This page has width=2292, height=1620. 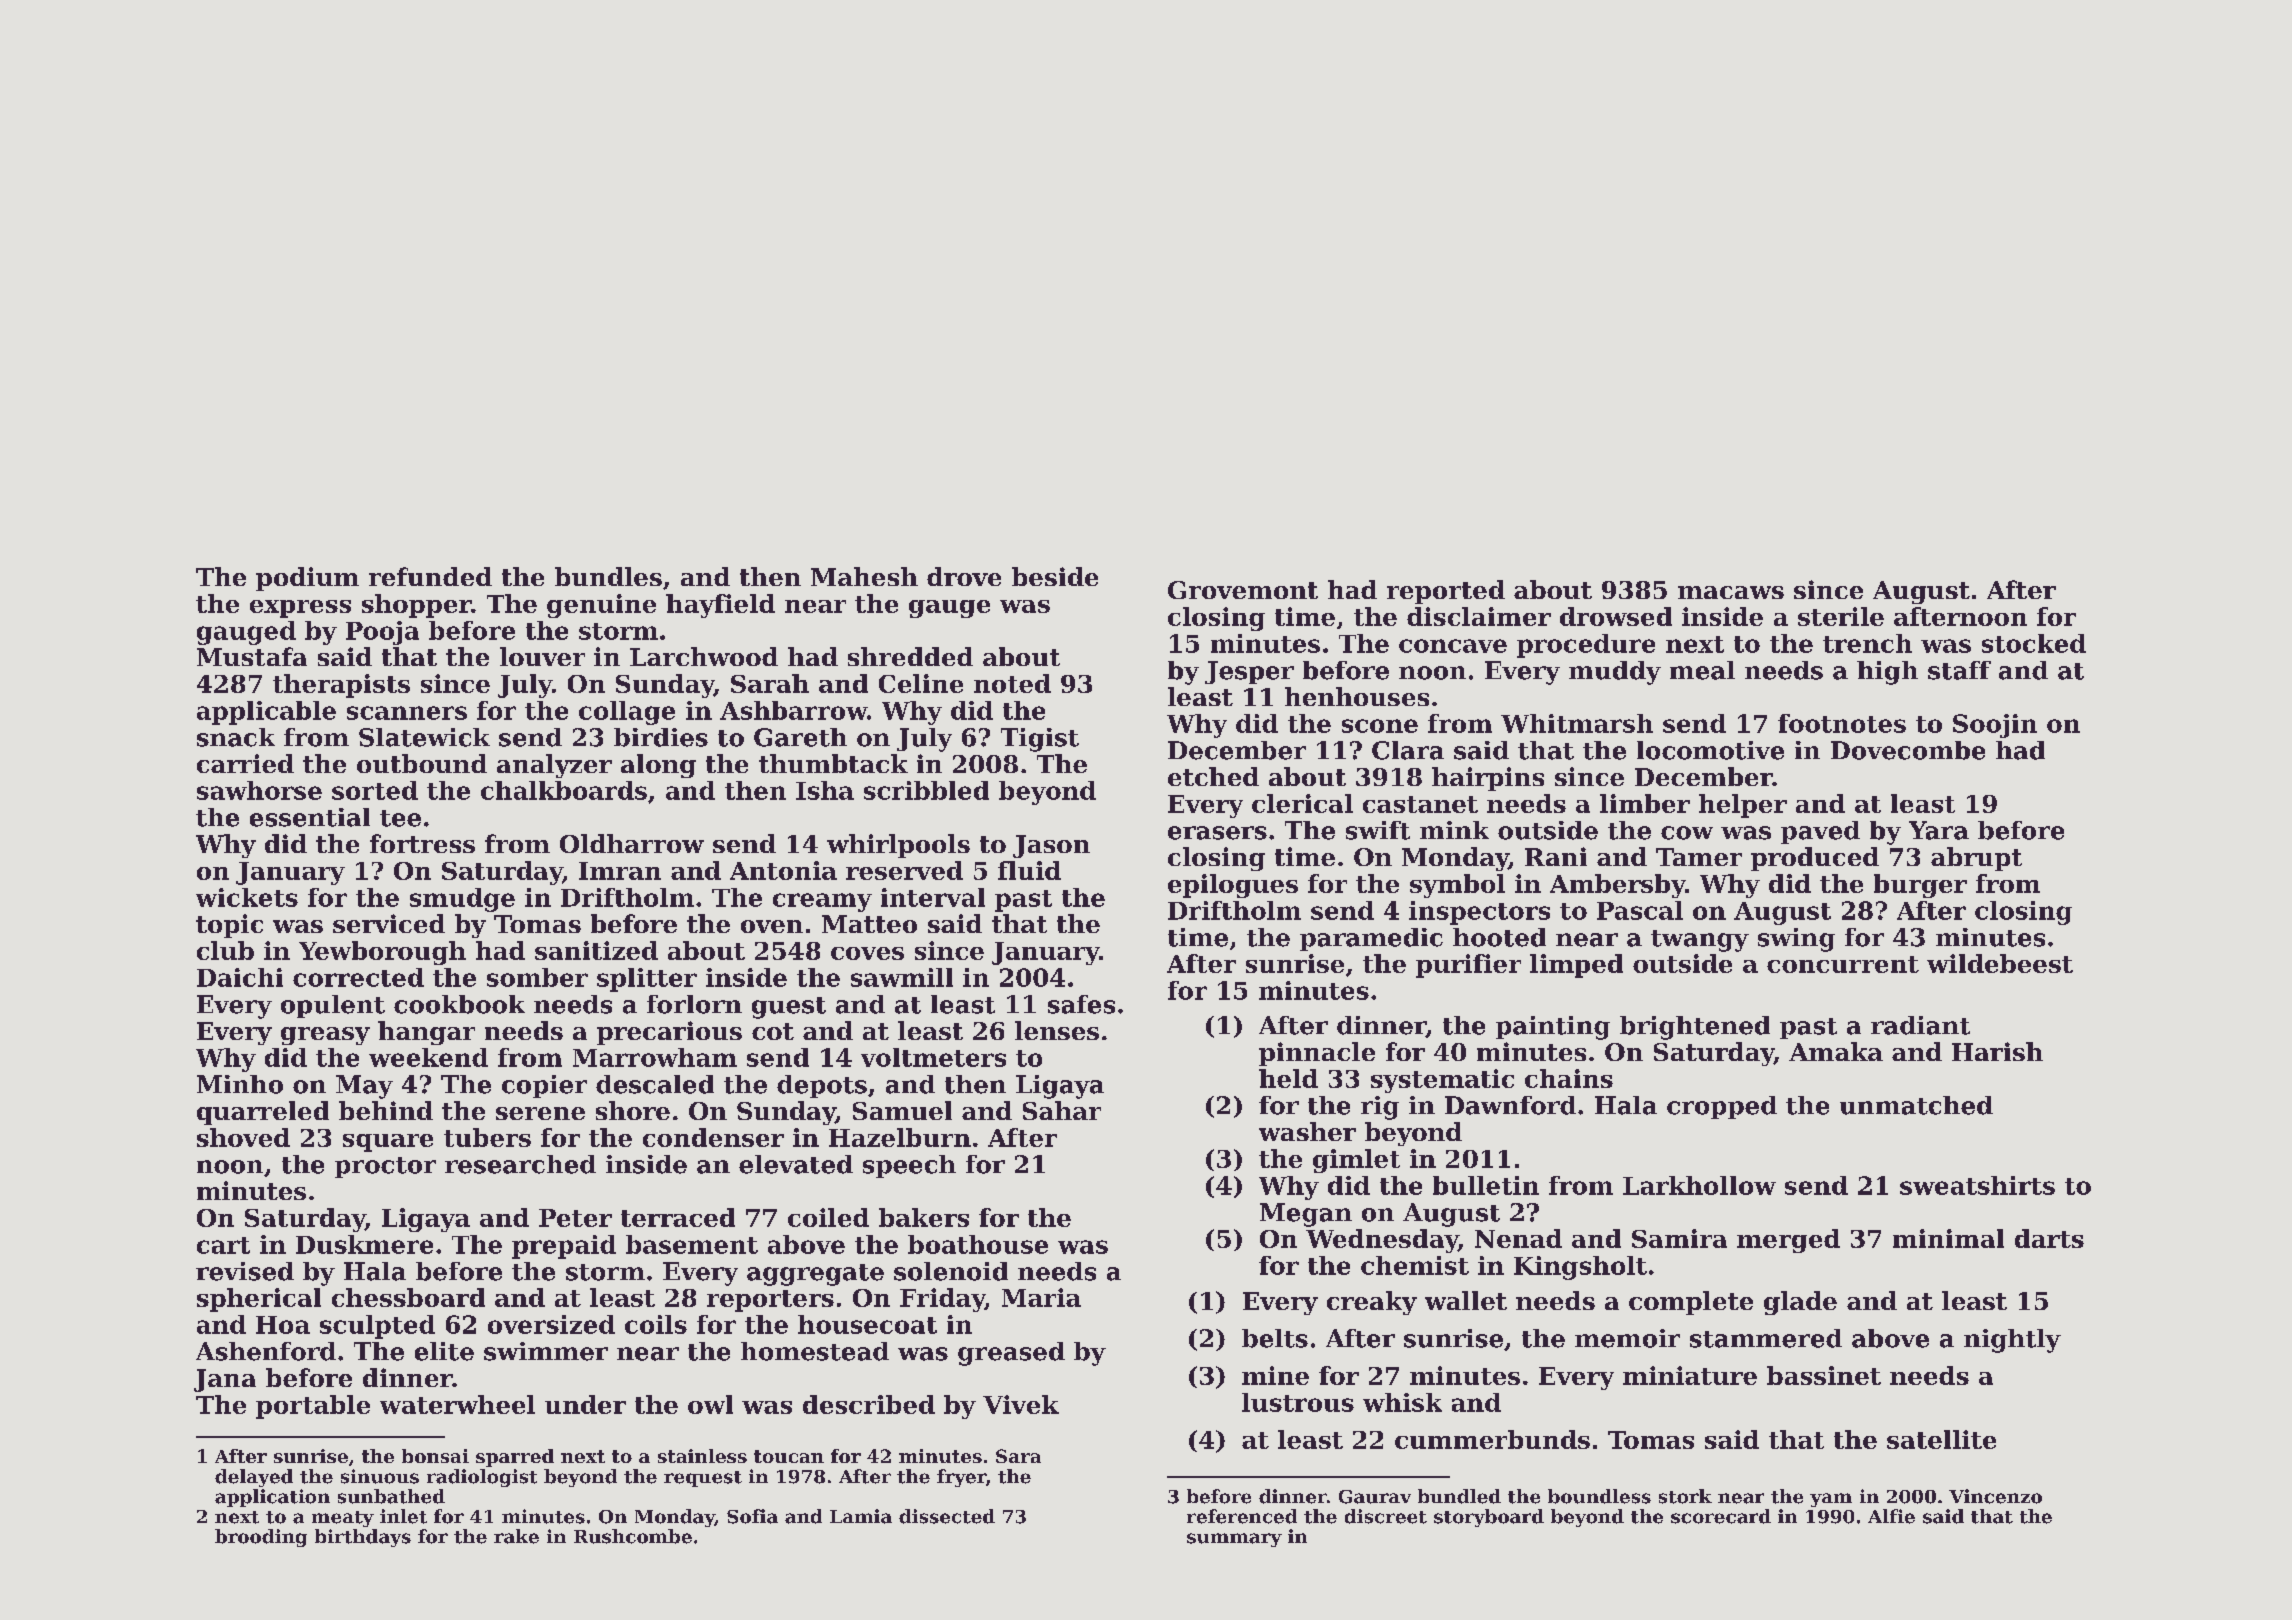 I want to click on Rushcombe, so click(x=633, y=1536).
